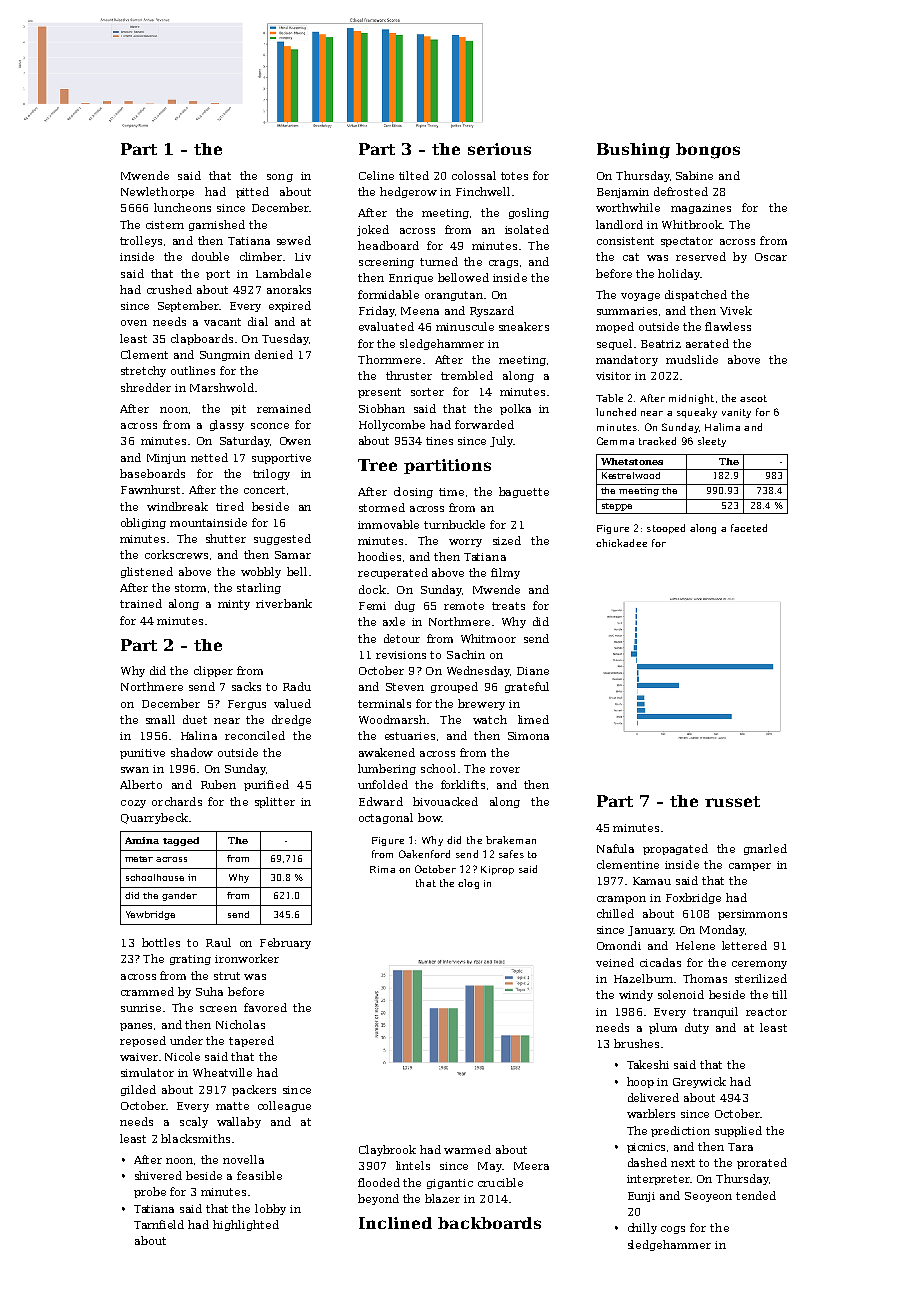 The width and height of the screenshot is (908, 1316). I want to click on song, so click(280, 178).
